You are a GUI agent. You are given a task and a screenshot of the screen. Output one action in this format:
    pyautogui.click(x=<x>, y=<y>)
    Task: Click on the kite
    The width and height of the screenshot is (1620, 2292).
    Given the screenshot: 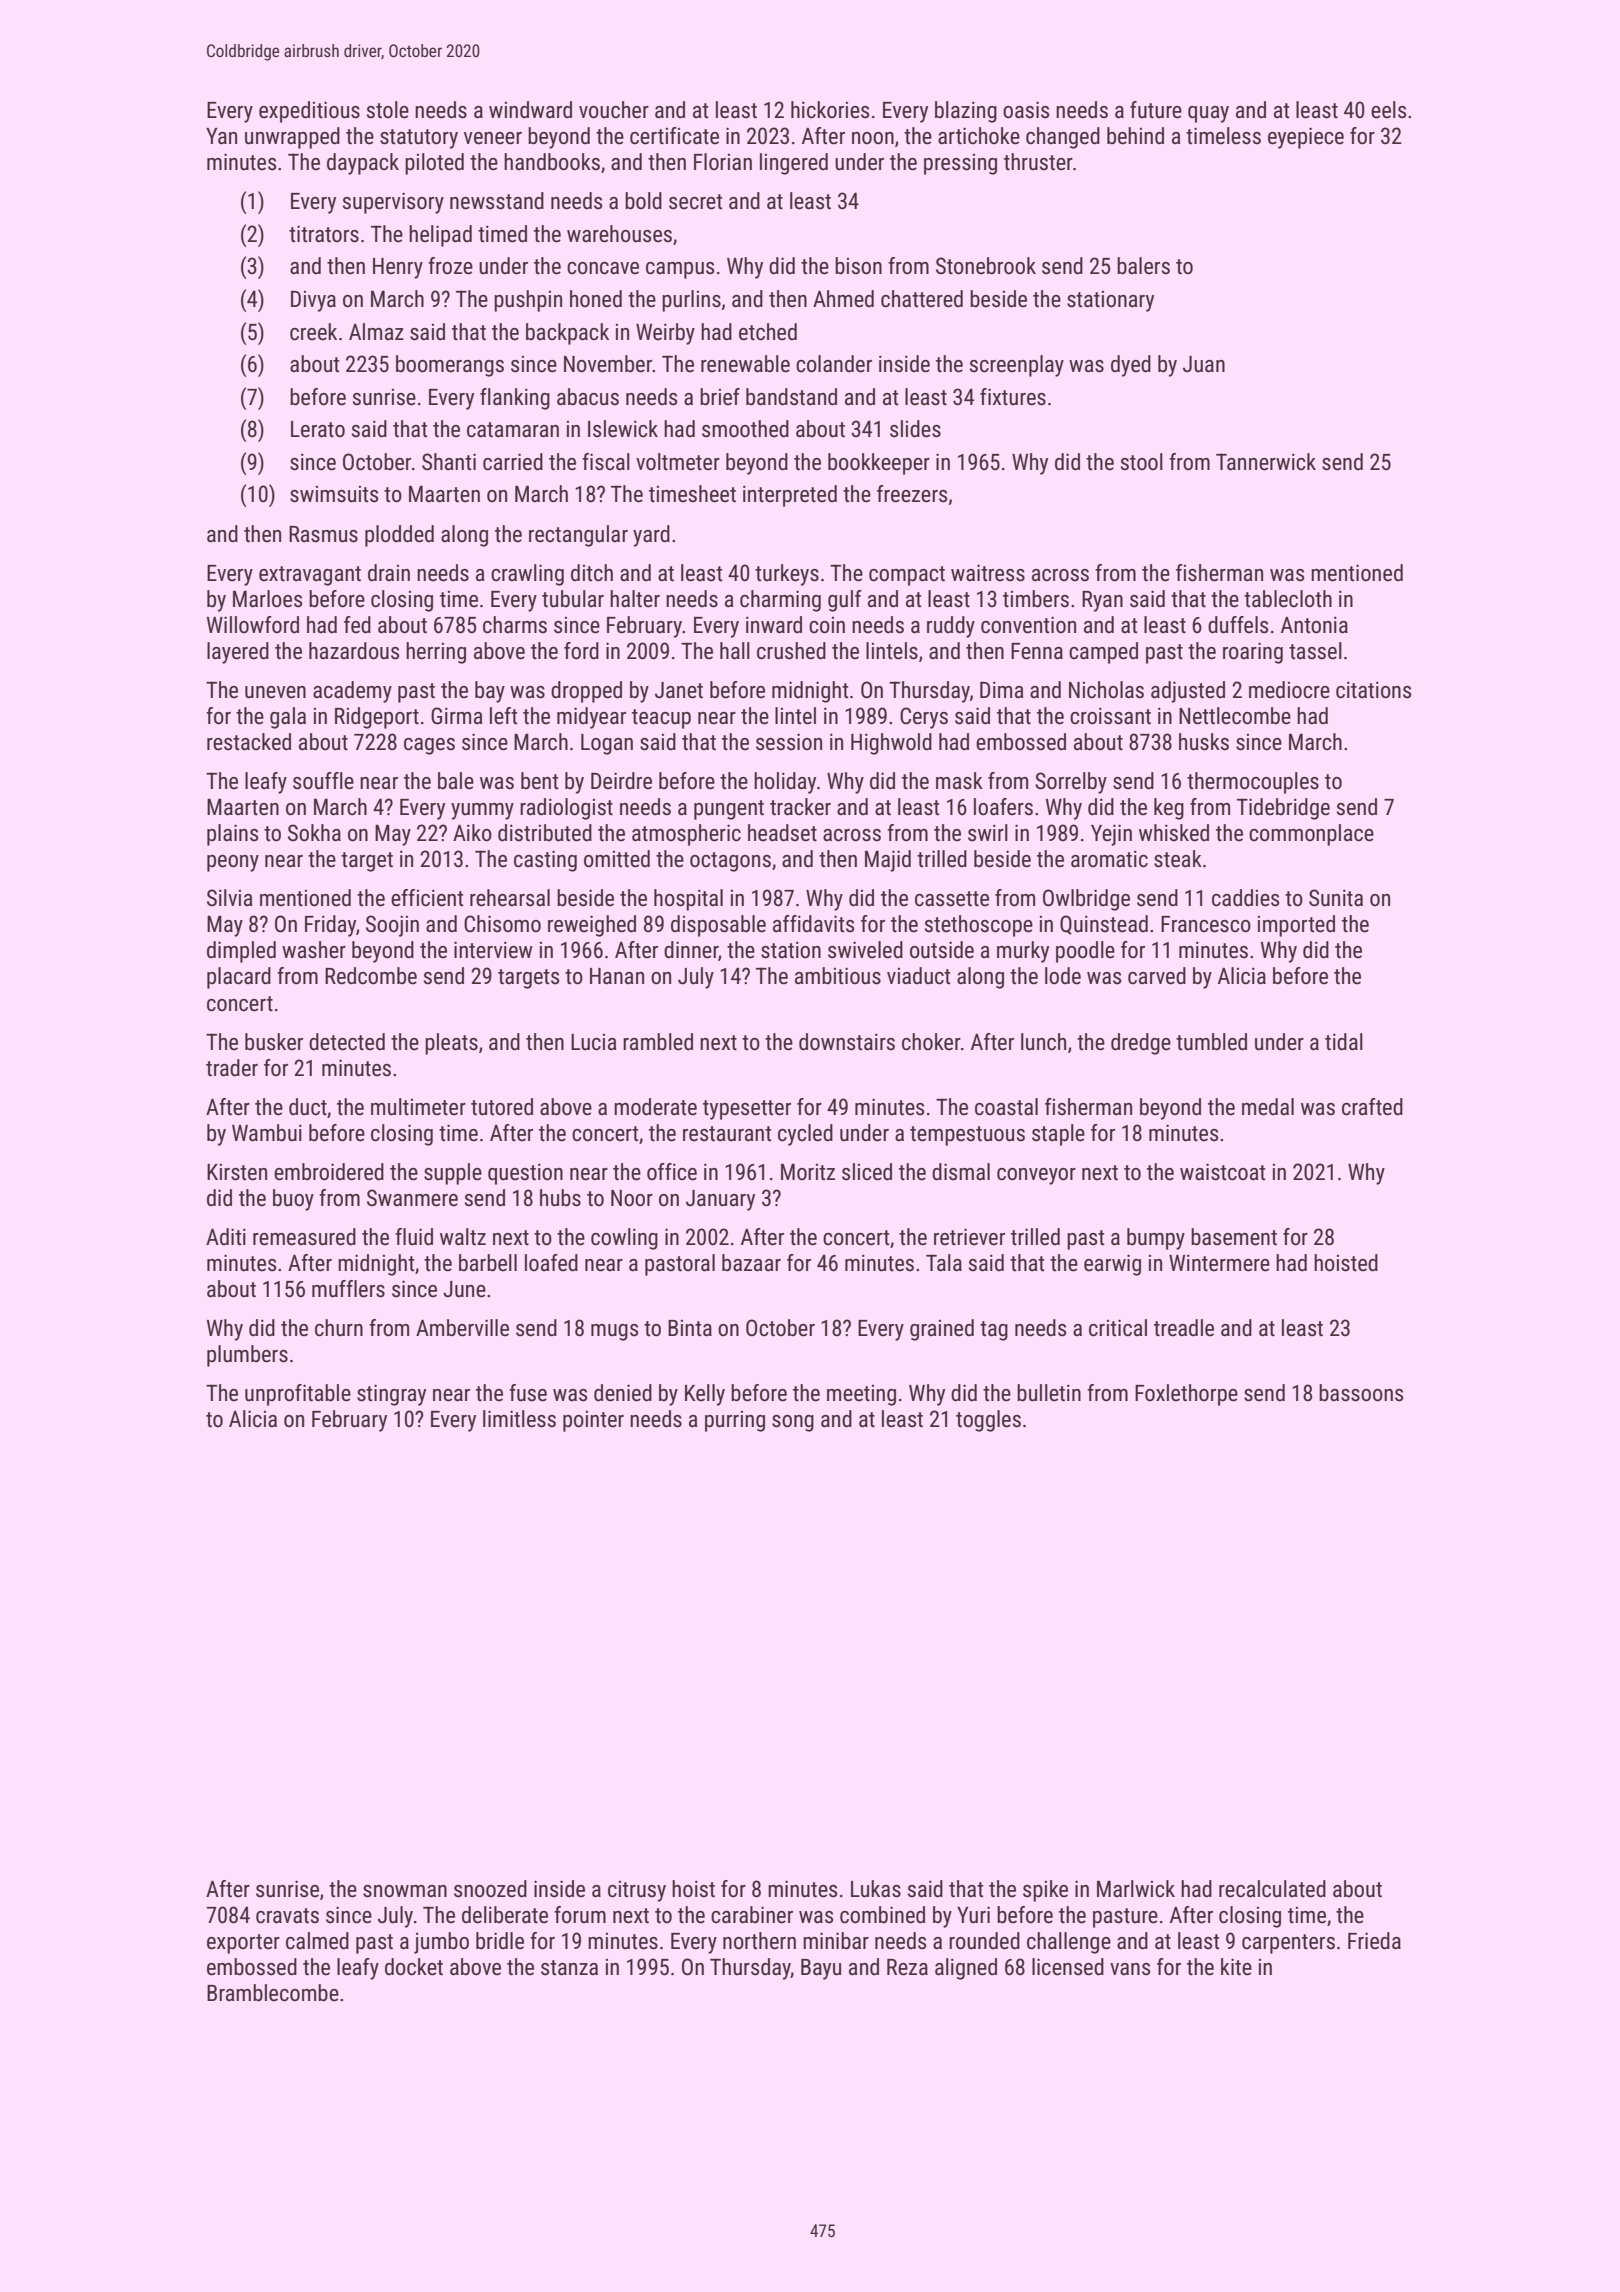 What is the action you would take?
    pyautogui.click(x=1236, y=1967)
